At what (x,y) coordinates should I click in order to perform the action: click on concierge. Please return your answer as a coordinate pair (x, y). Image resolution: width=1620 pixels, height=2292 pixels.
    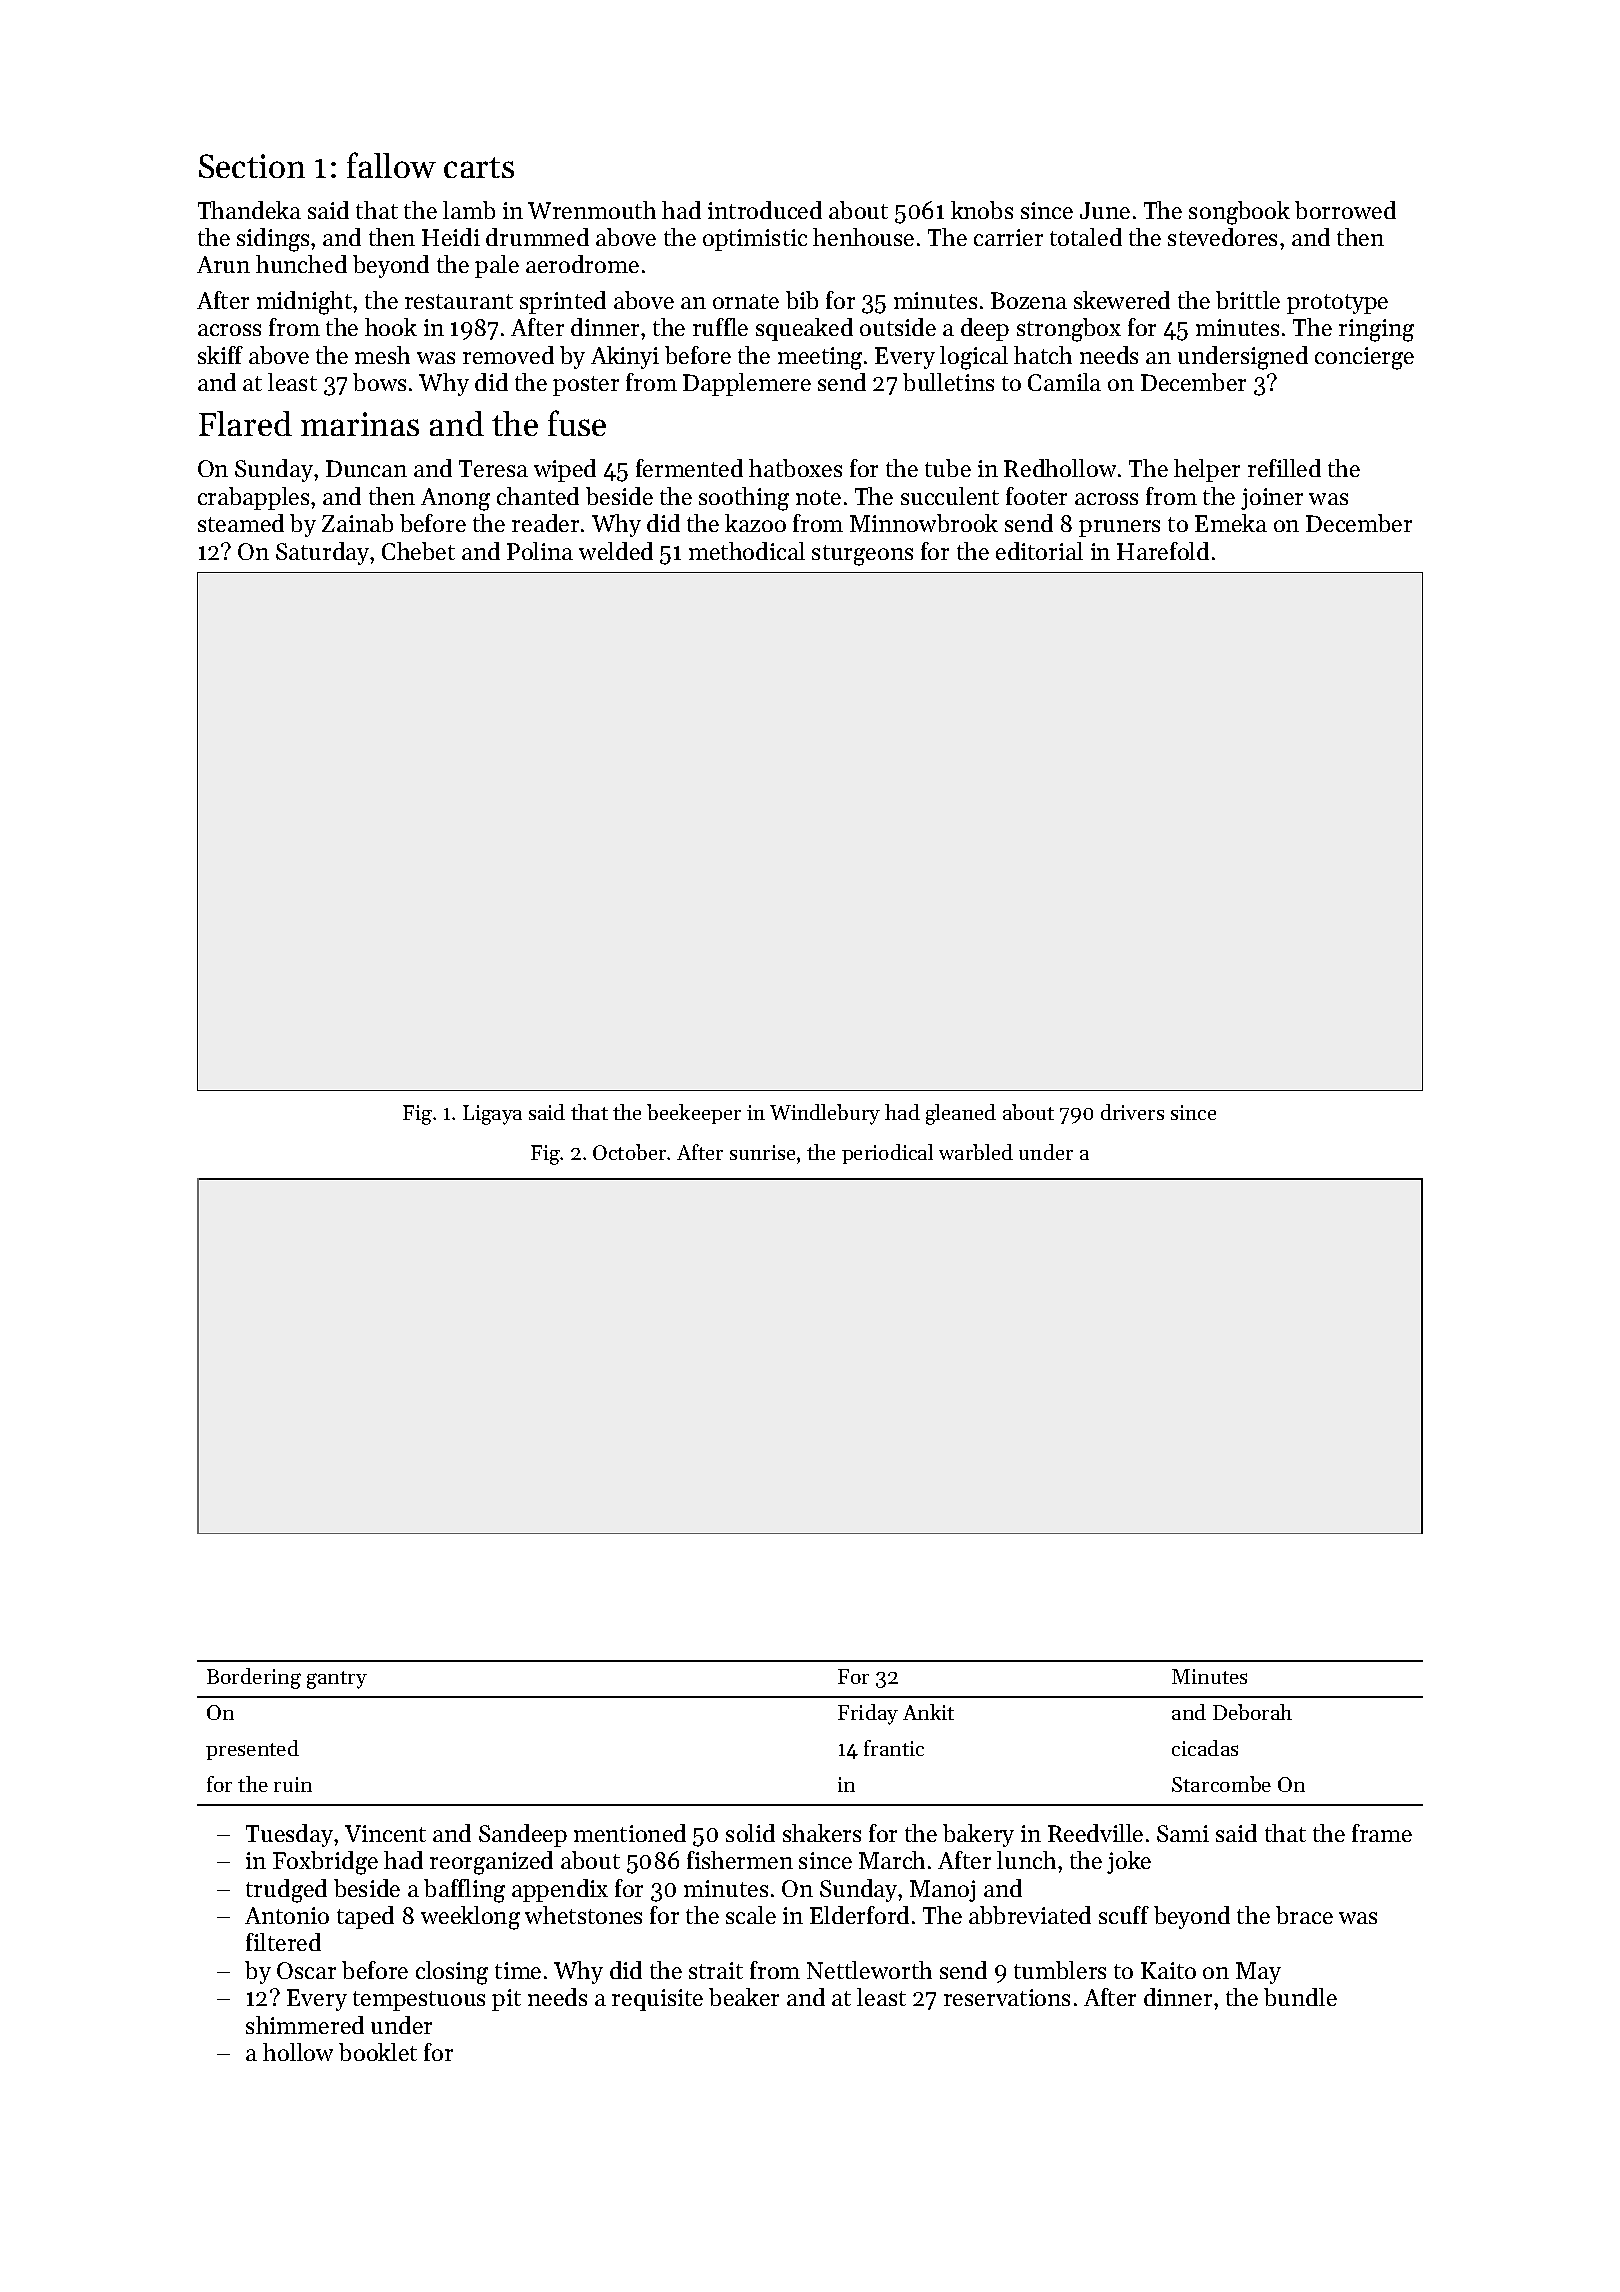
    Looking at the image, I should click on (1364, 358).
